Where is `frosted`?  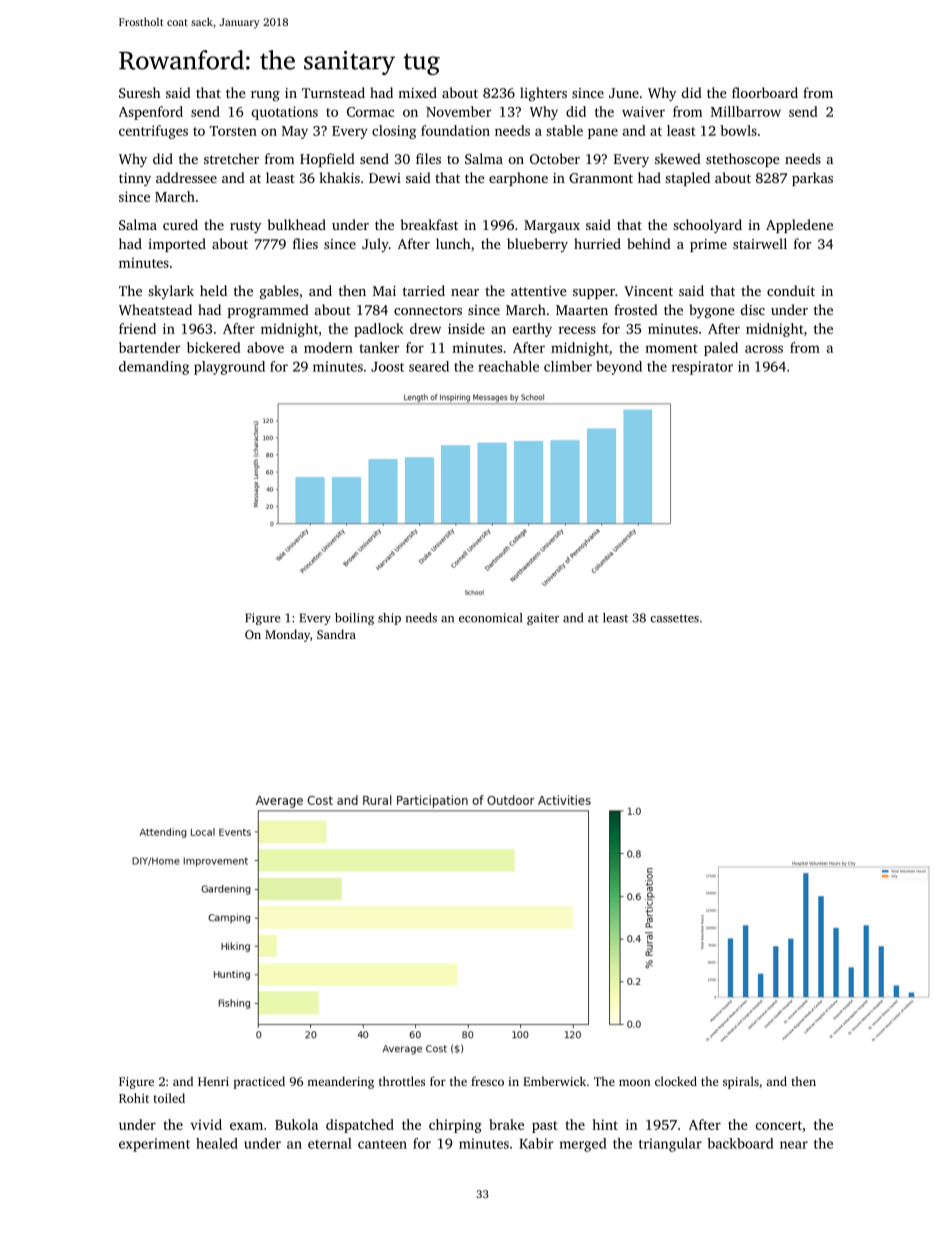 frosted is located at coordinates (636, 309).
